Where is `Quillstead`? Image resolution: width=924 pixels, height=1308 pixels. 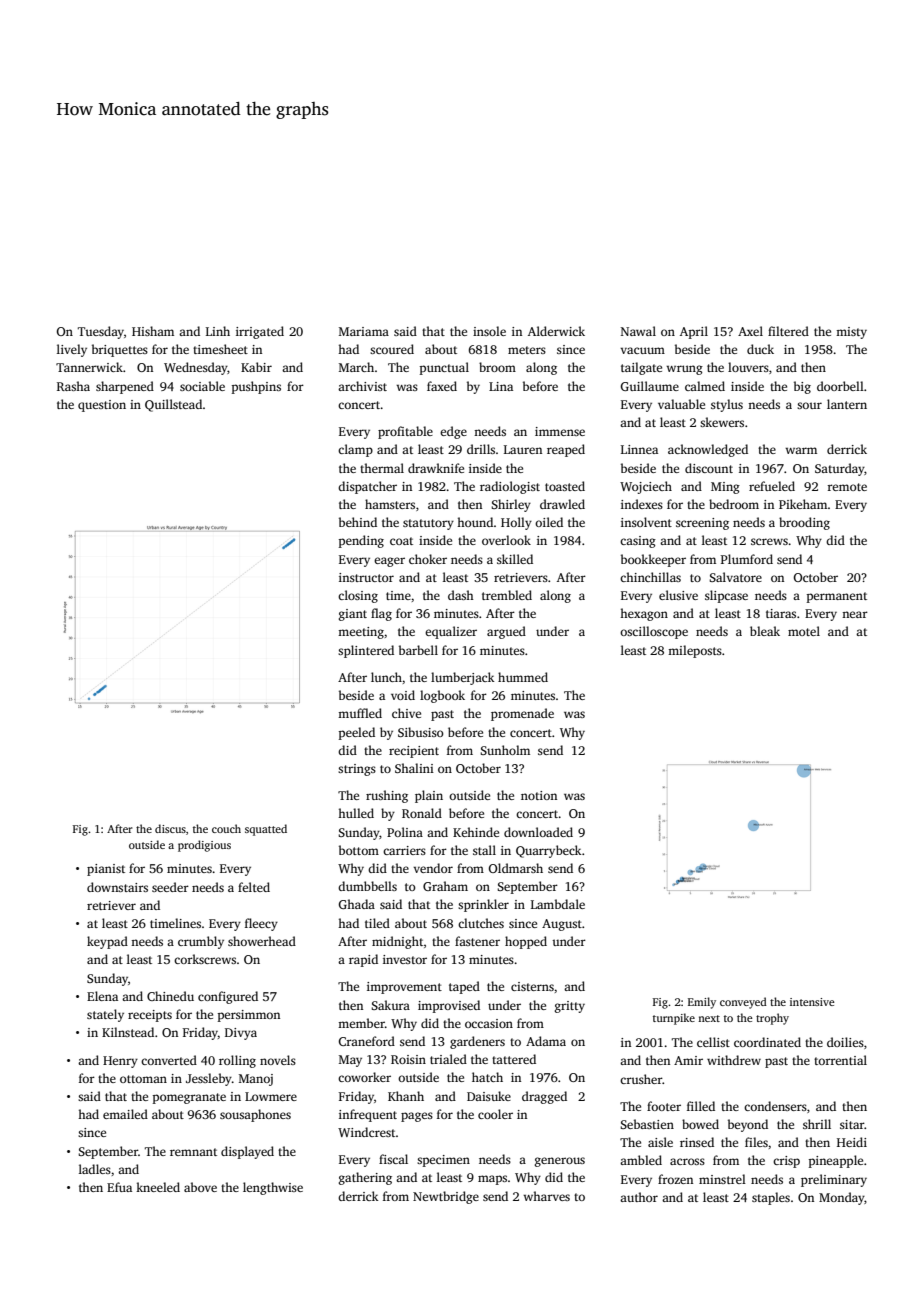 Quillstead is located at coordinates (173, 405).
